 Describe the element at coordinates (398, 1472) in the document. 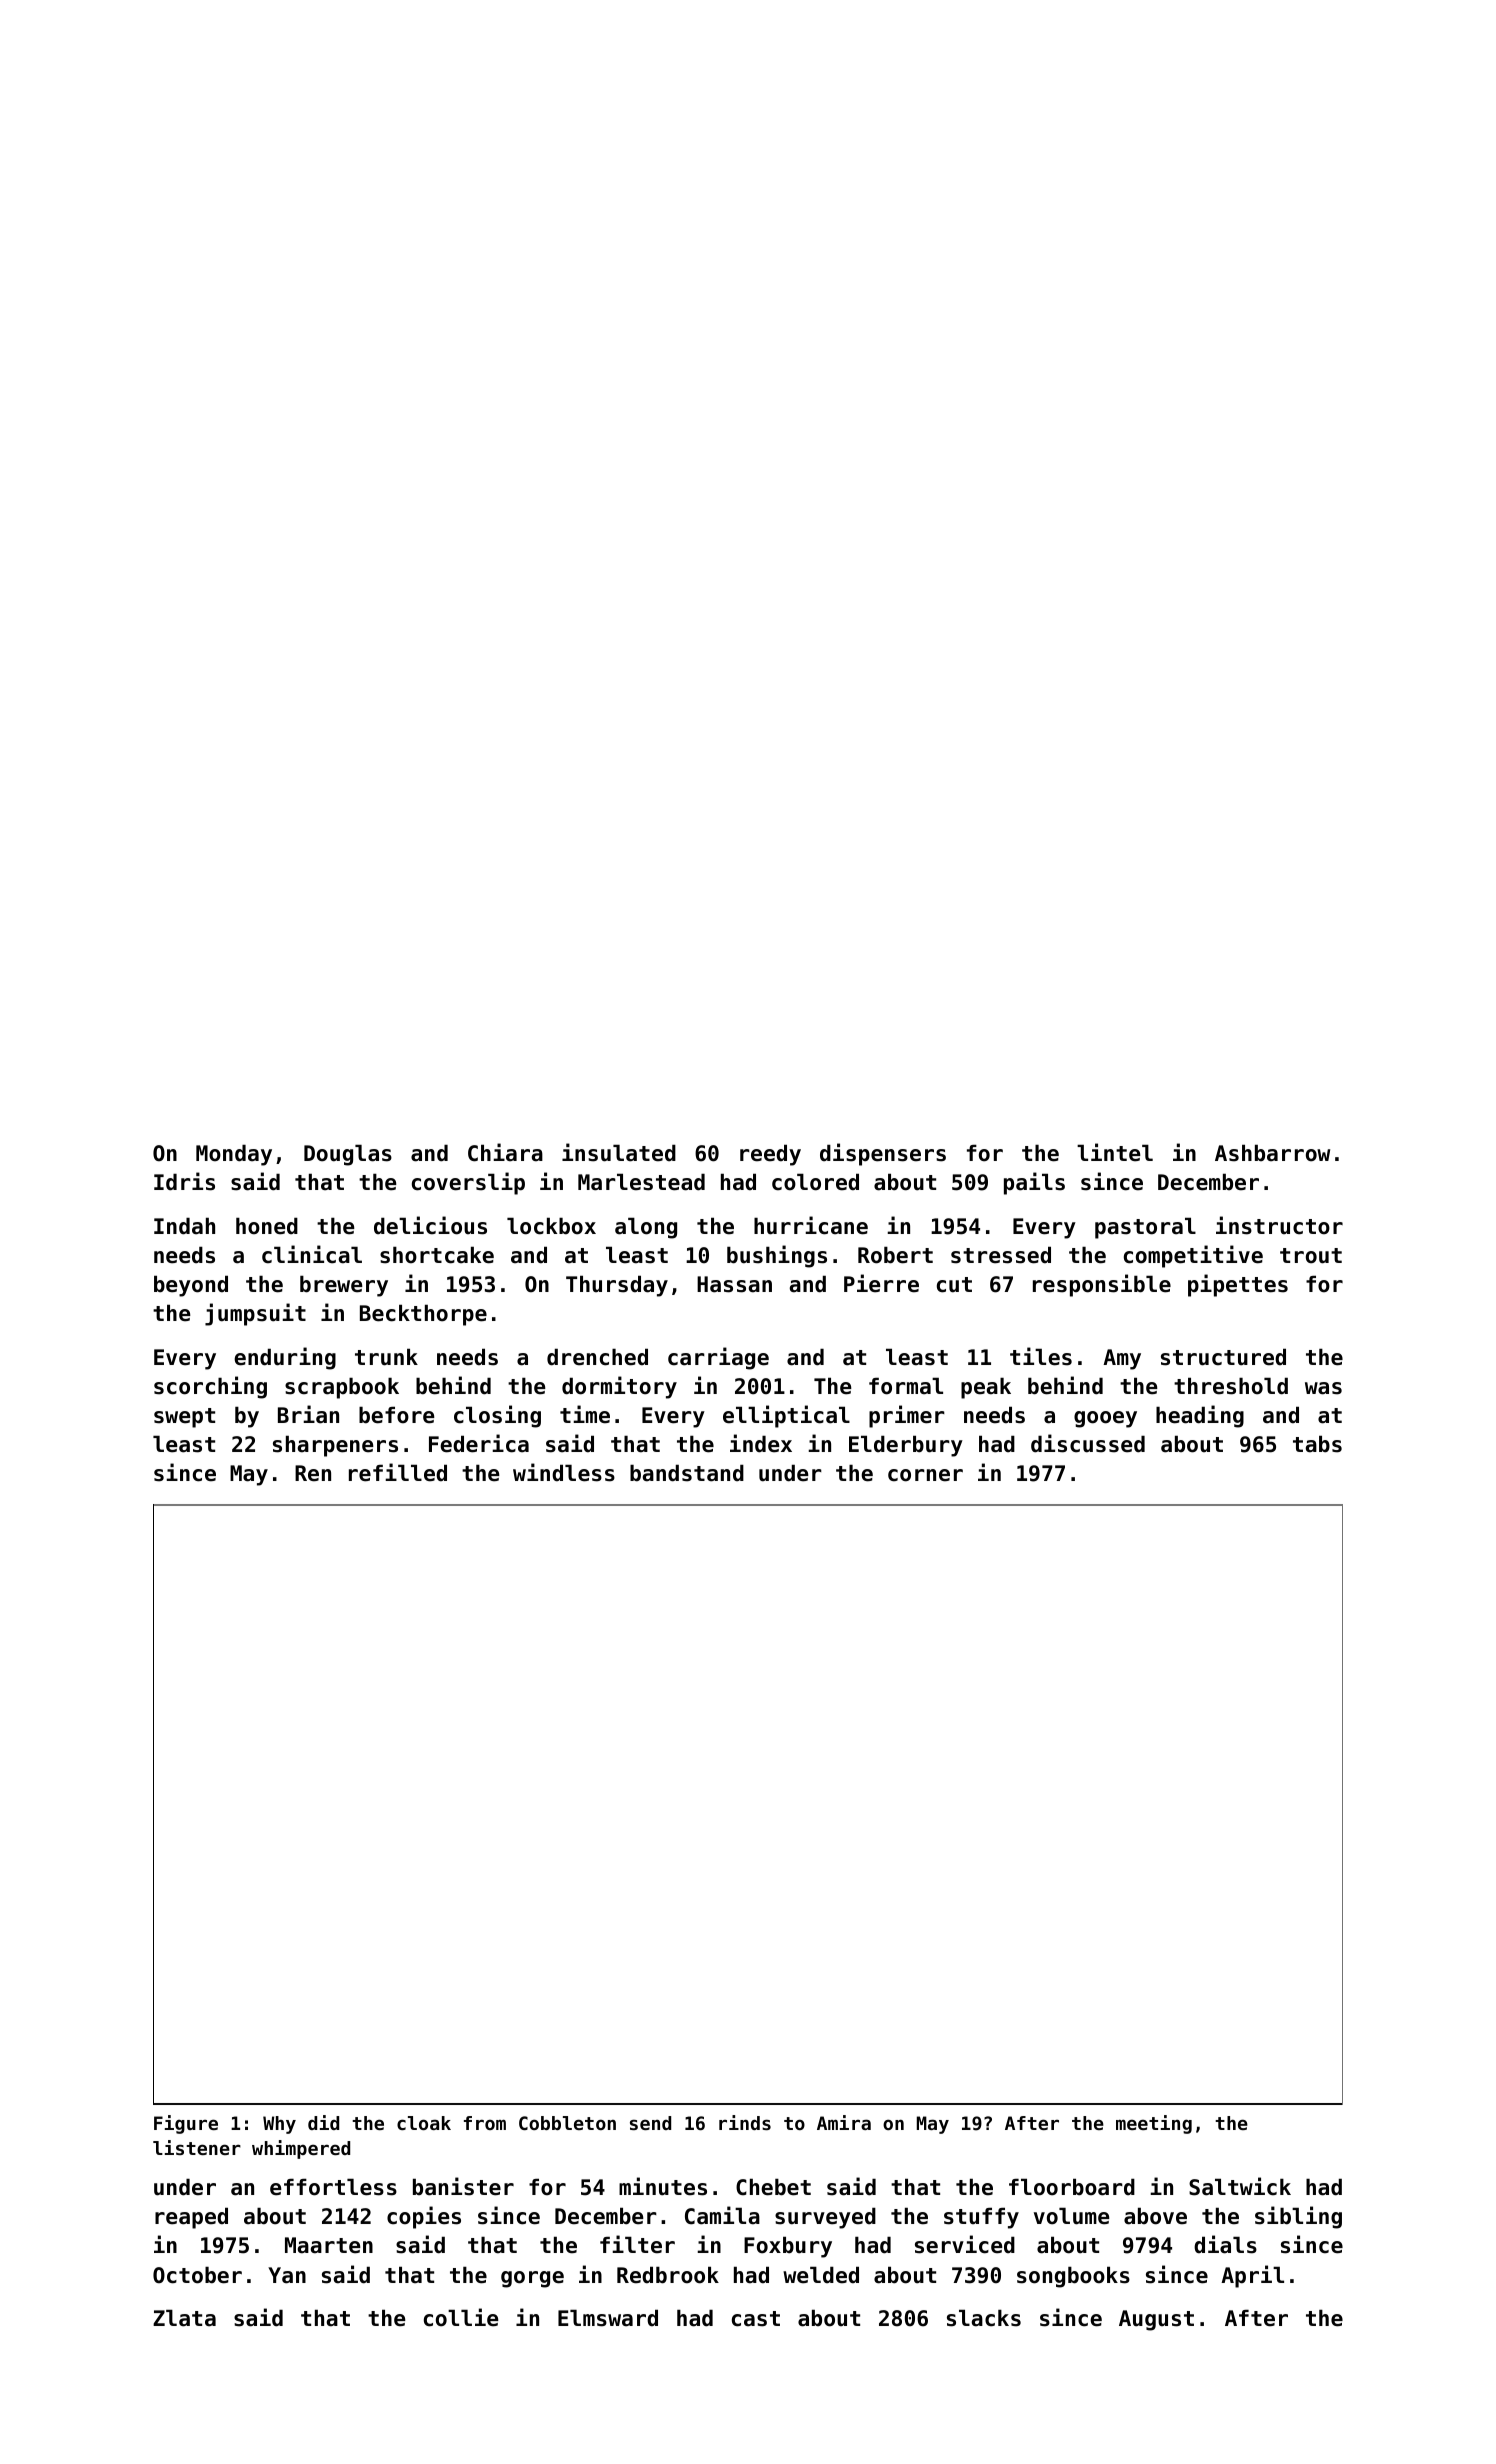

I see `refilled` at that location.
